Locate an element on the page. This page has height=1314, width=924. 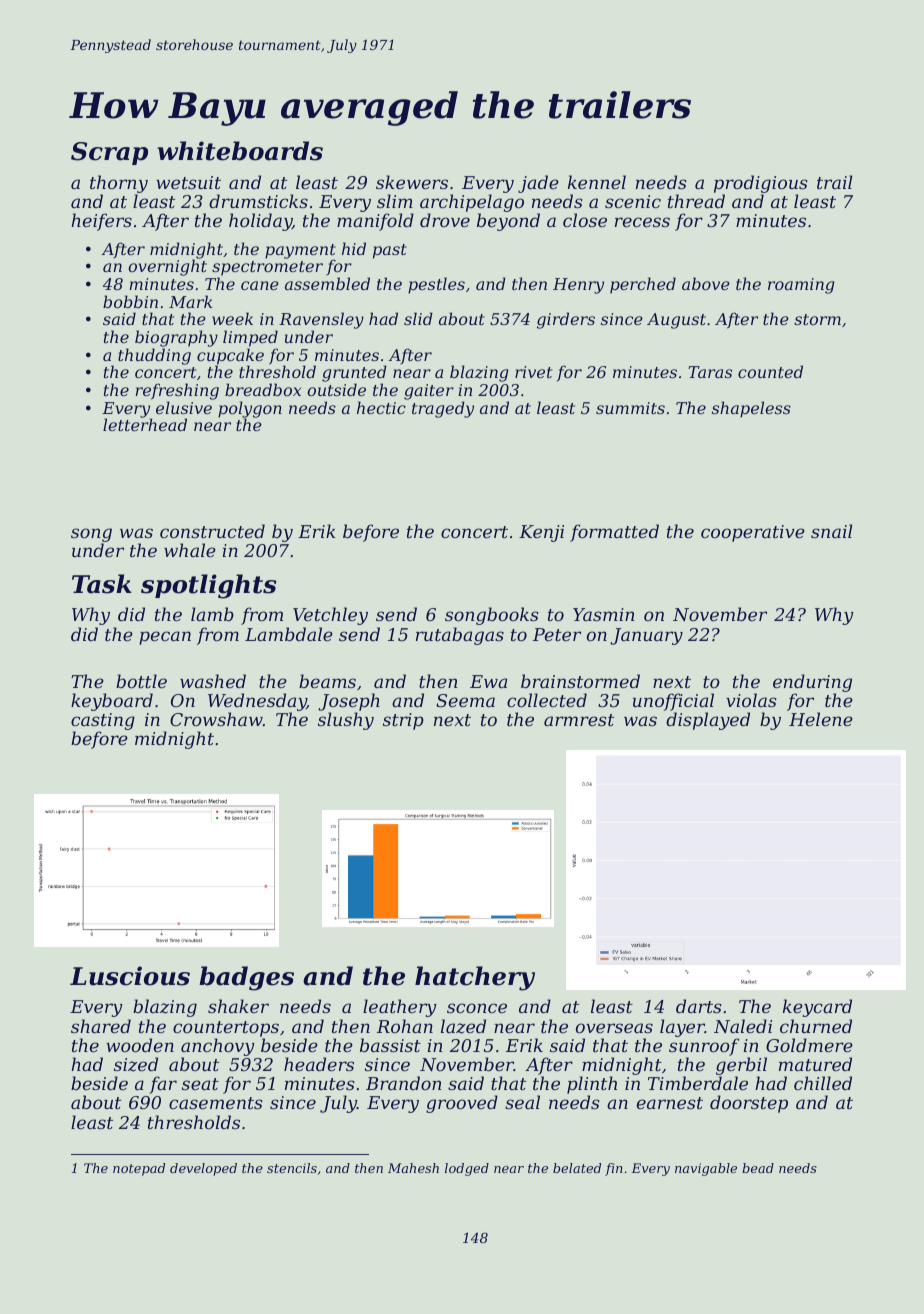
earnest is located at coordinates (670, 1103).
